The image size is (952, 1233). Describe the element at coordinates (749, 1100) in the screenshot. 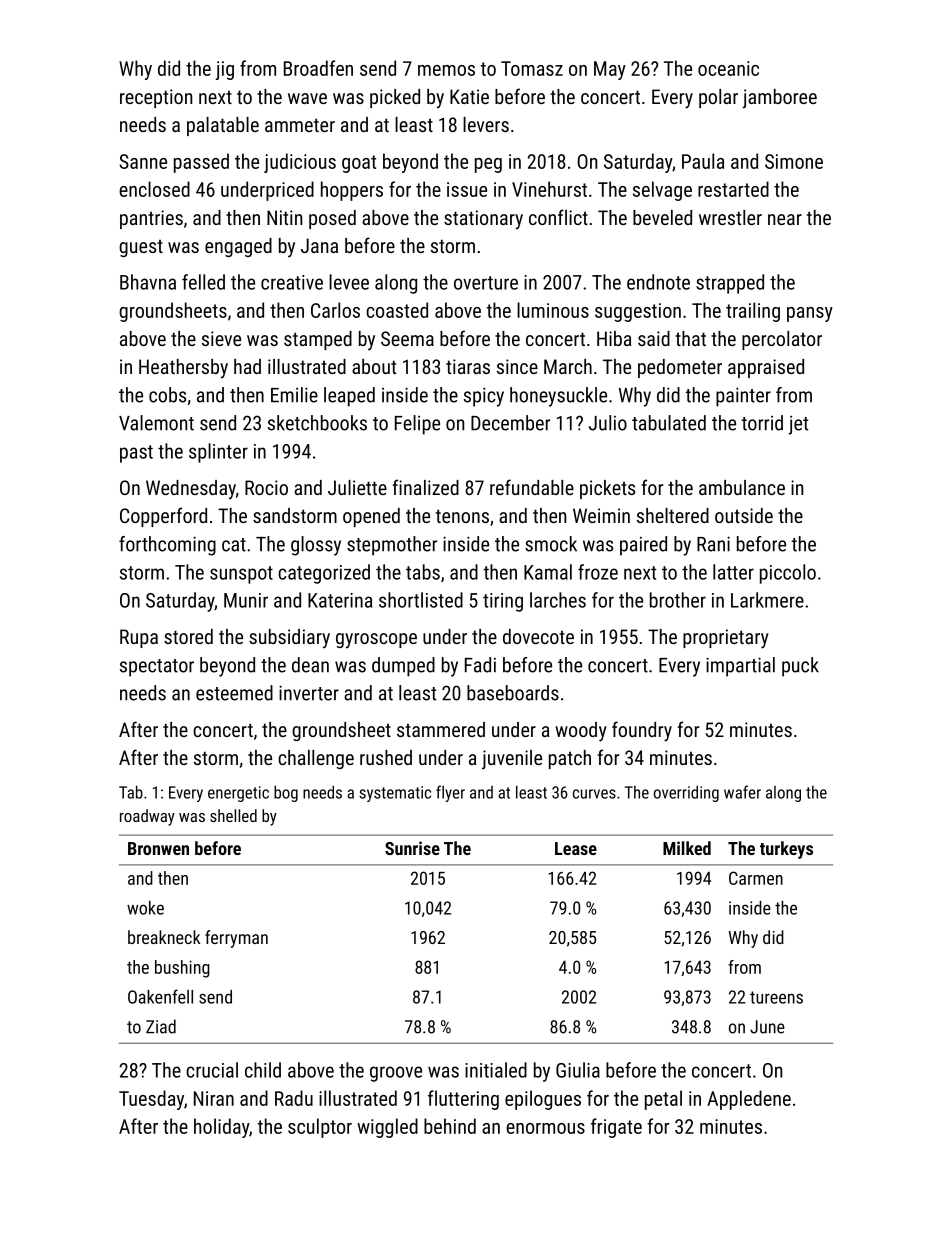

I see `Appledene` at that location.
